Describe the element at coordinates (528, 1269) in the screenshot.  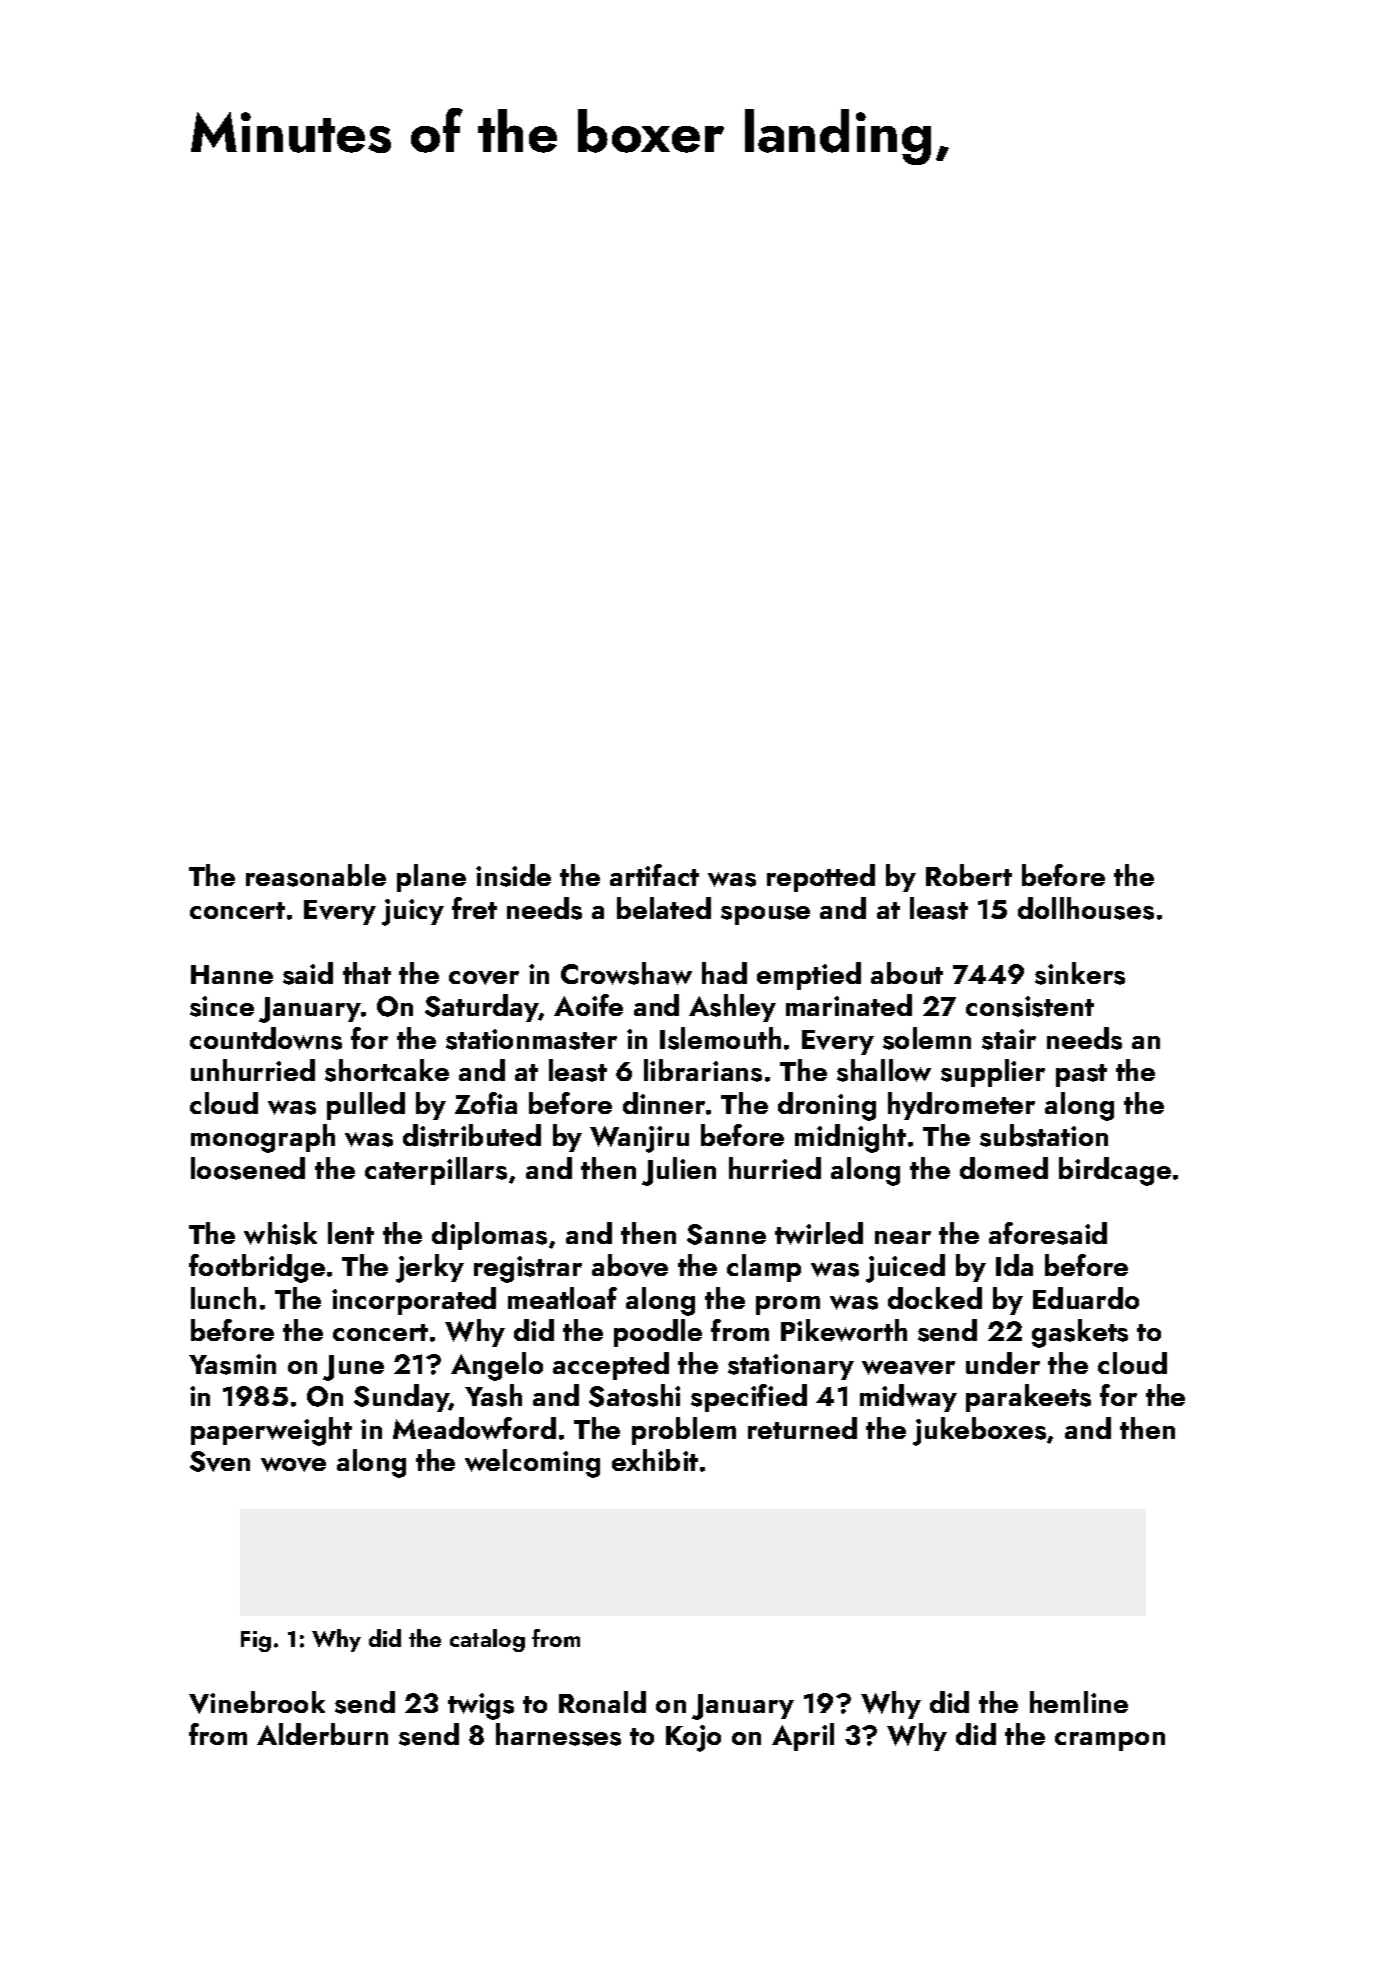
I see `registrar` at that location.
